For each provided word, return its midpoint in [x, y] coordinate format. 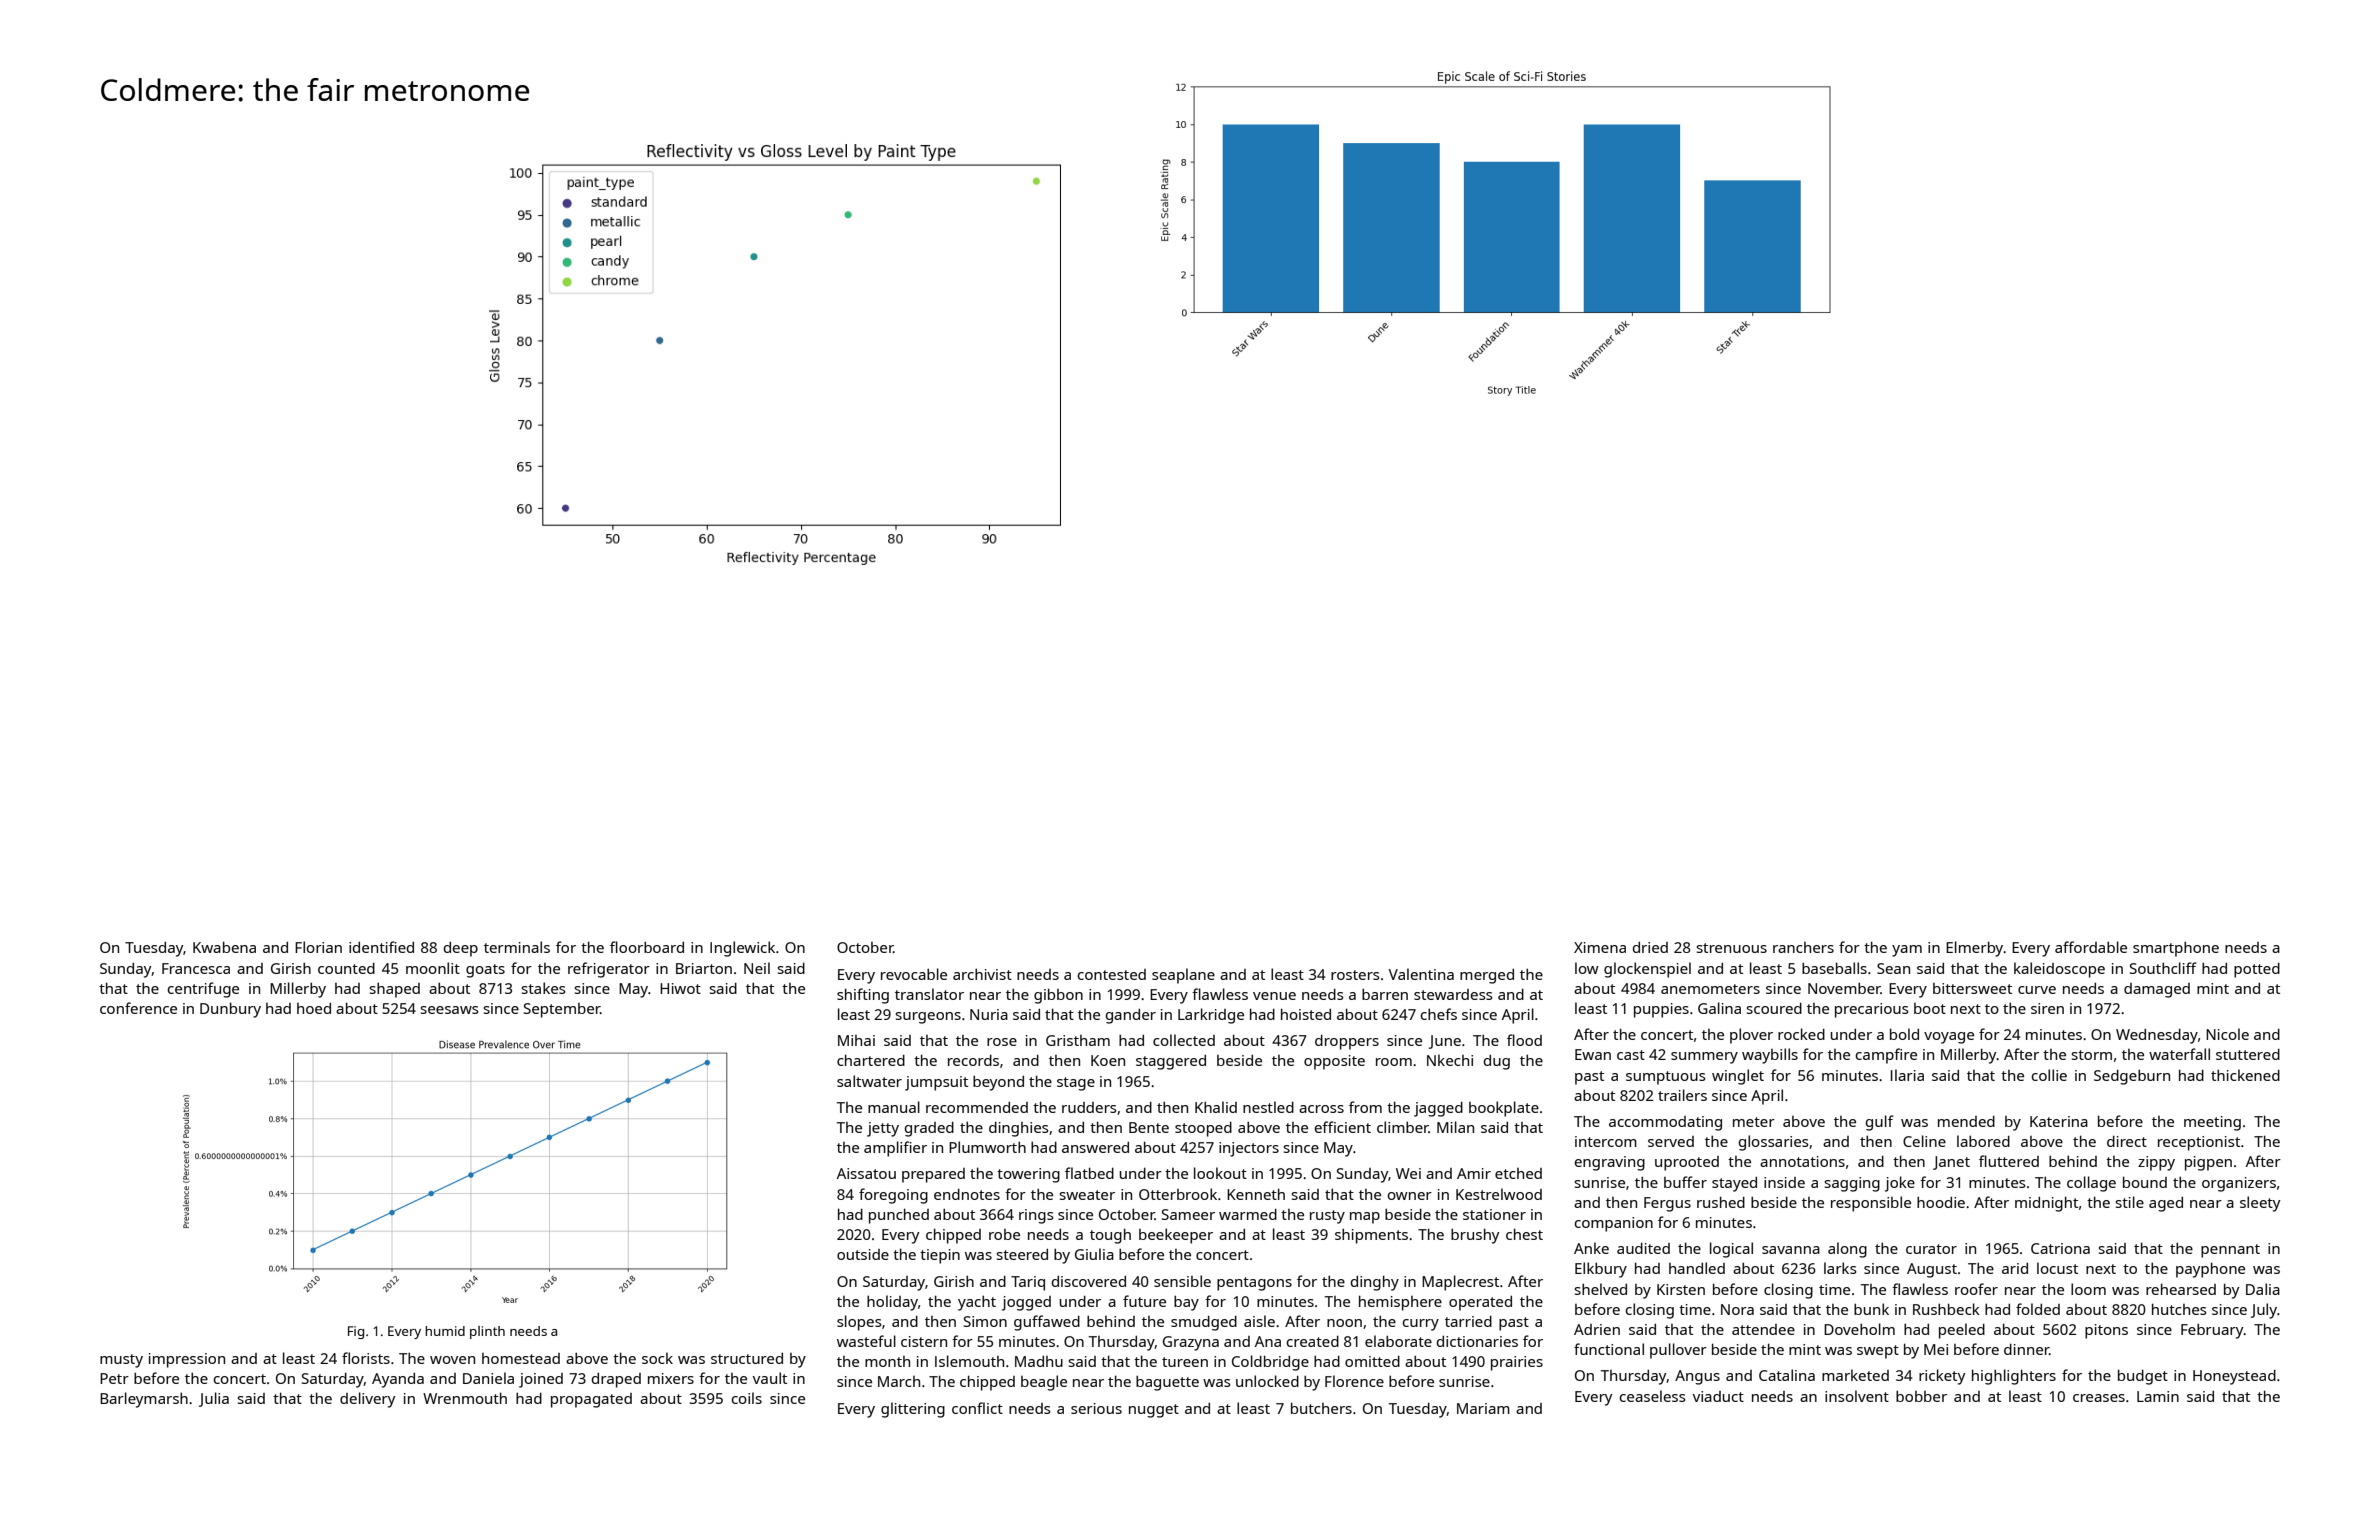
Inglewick [742, 949]
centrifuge [203, 990]
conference [138, 1008]
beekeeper [1176, 1236]
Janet [1951, 1163]
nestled [1268, 1107]
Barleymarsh [144, 1400]
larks [1840, 1268]
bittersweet [1972, 988]
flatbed [1089, 1173]
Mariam [1483, 1408]
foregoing [893, 1196]
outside [863, 1254]
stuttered [2248, 1054]
